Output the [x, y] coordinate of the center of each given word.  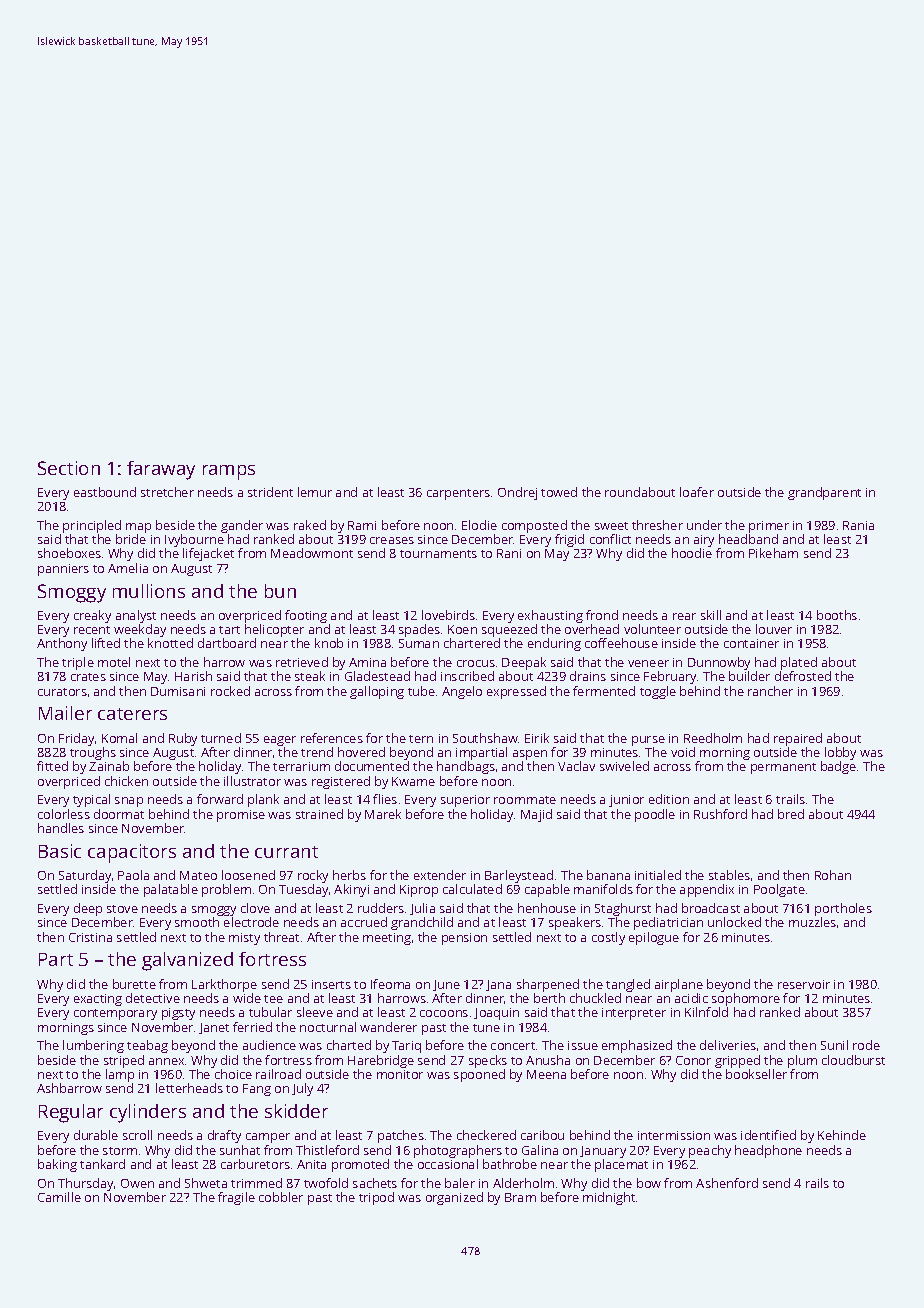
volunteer [652, 629]
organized [454, 1198]
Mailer [65, 713]
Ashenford [727, 1183]
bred [791, 814]
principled [92, 526]
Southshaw [485, 738]
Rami [362, 525]
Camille [59, 1197]
